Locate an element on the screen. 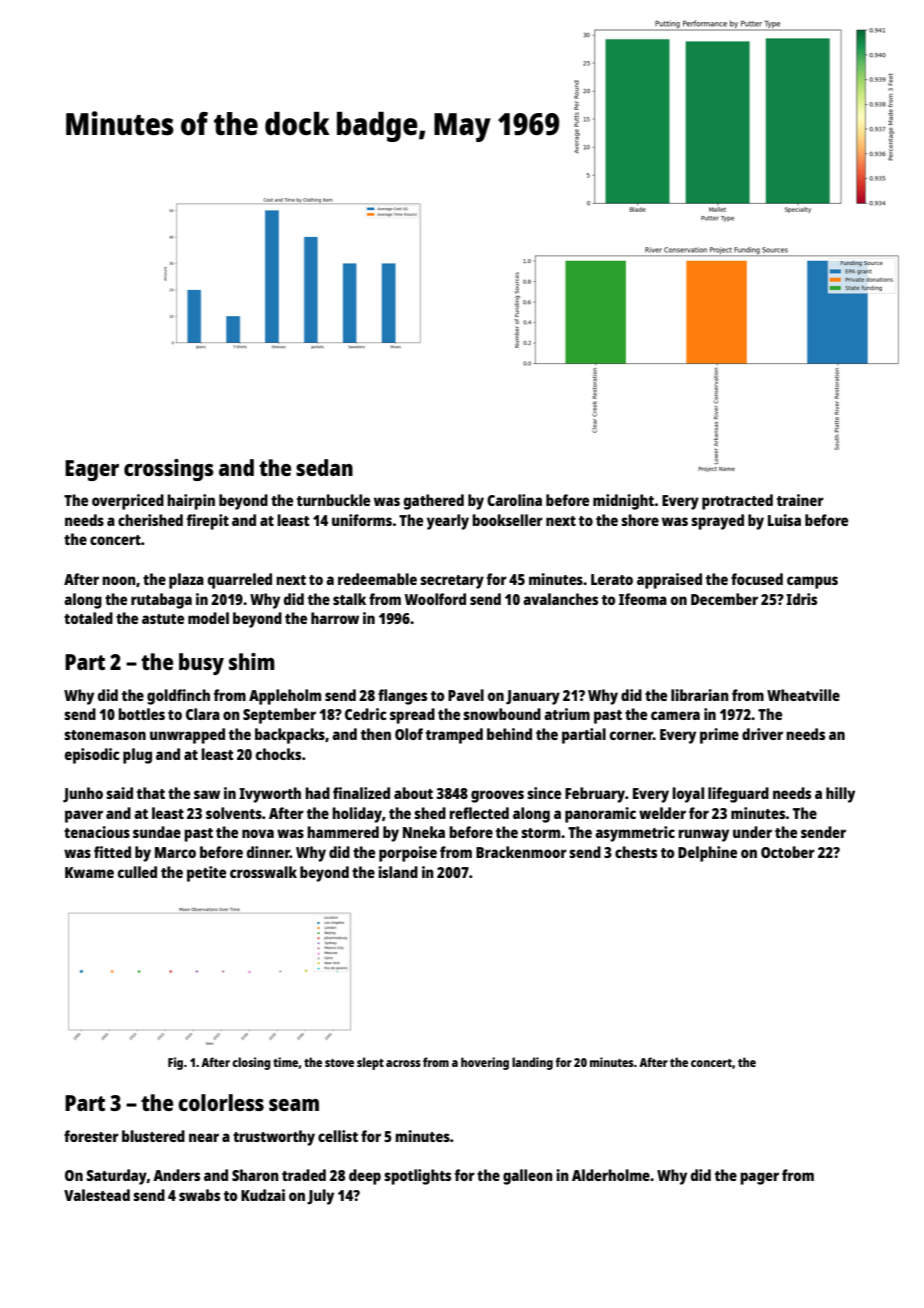 Image resolution: width=924 pixels, height=1308 pixels. porpoise is located at coordinates (408, 854).
